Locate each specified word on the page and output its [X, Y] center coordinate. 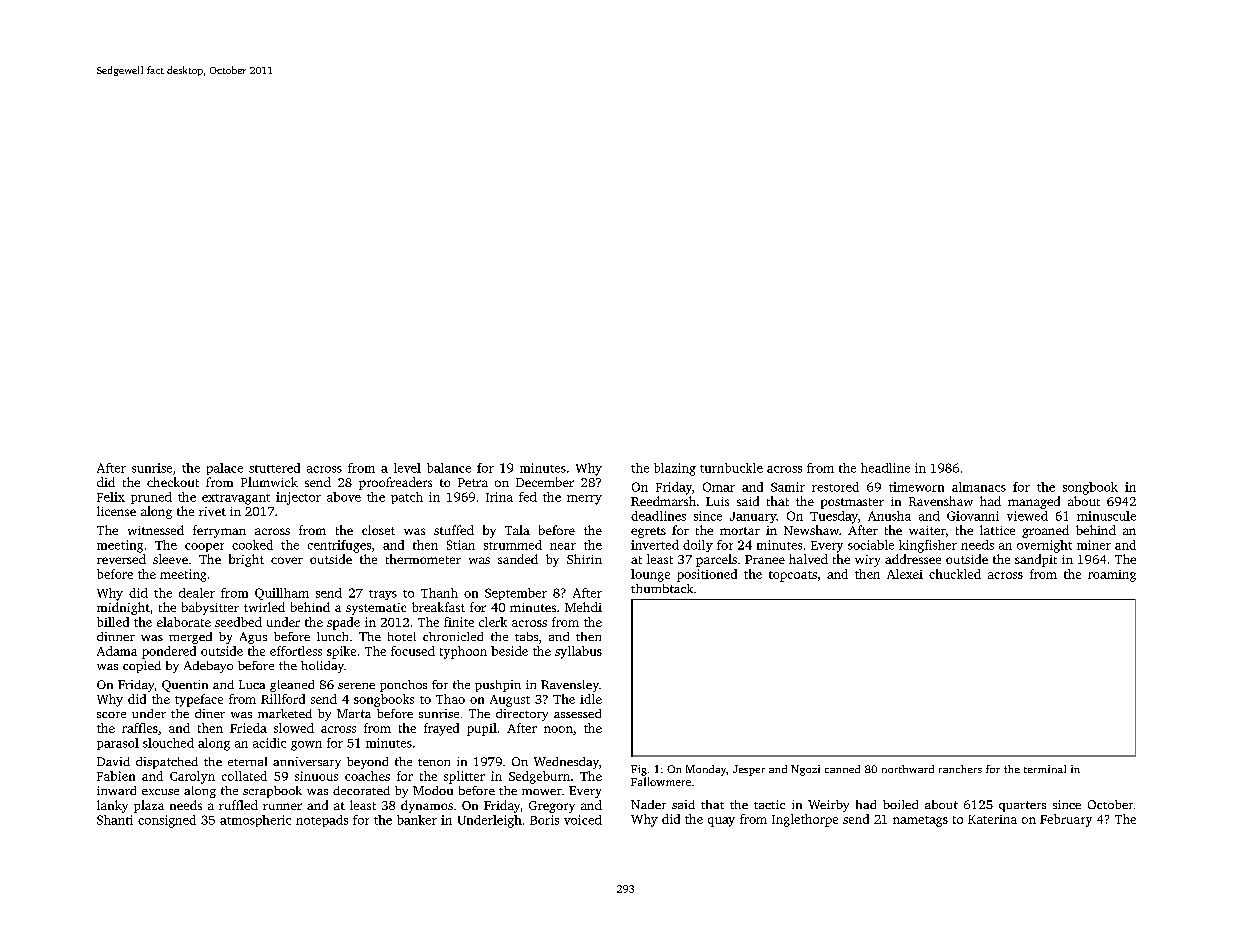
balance [449, 468]
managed [1034, 502]
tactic [769, 804]
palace [225, 469]
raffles [140, 728]
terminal [1045, 769]
